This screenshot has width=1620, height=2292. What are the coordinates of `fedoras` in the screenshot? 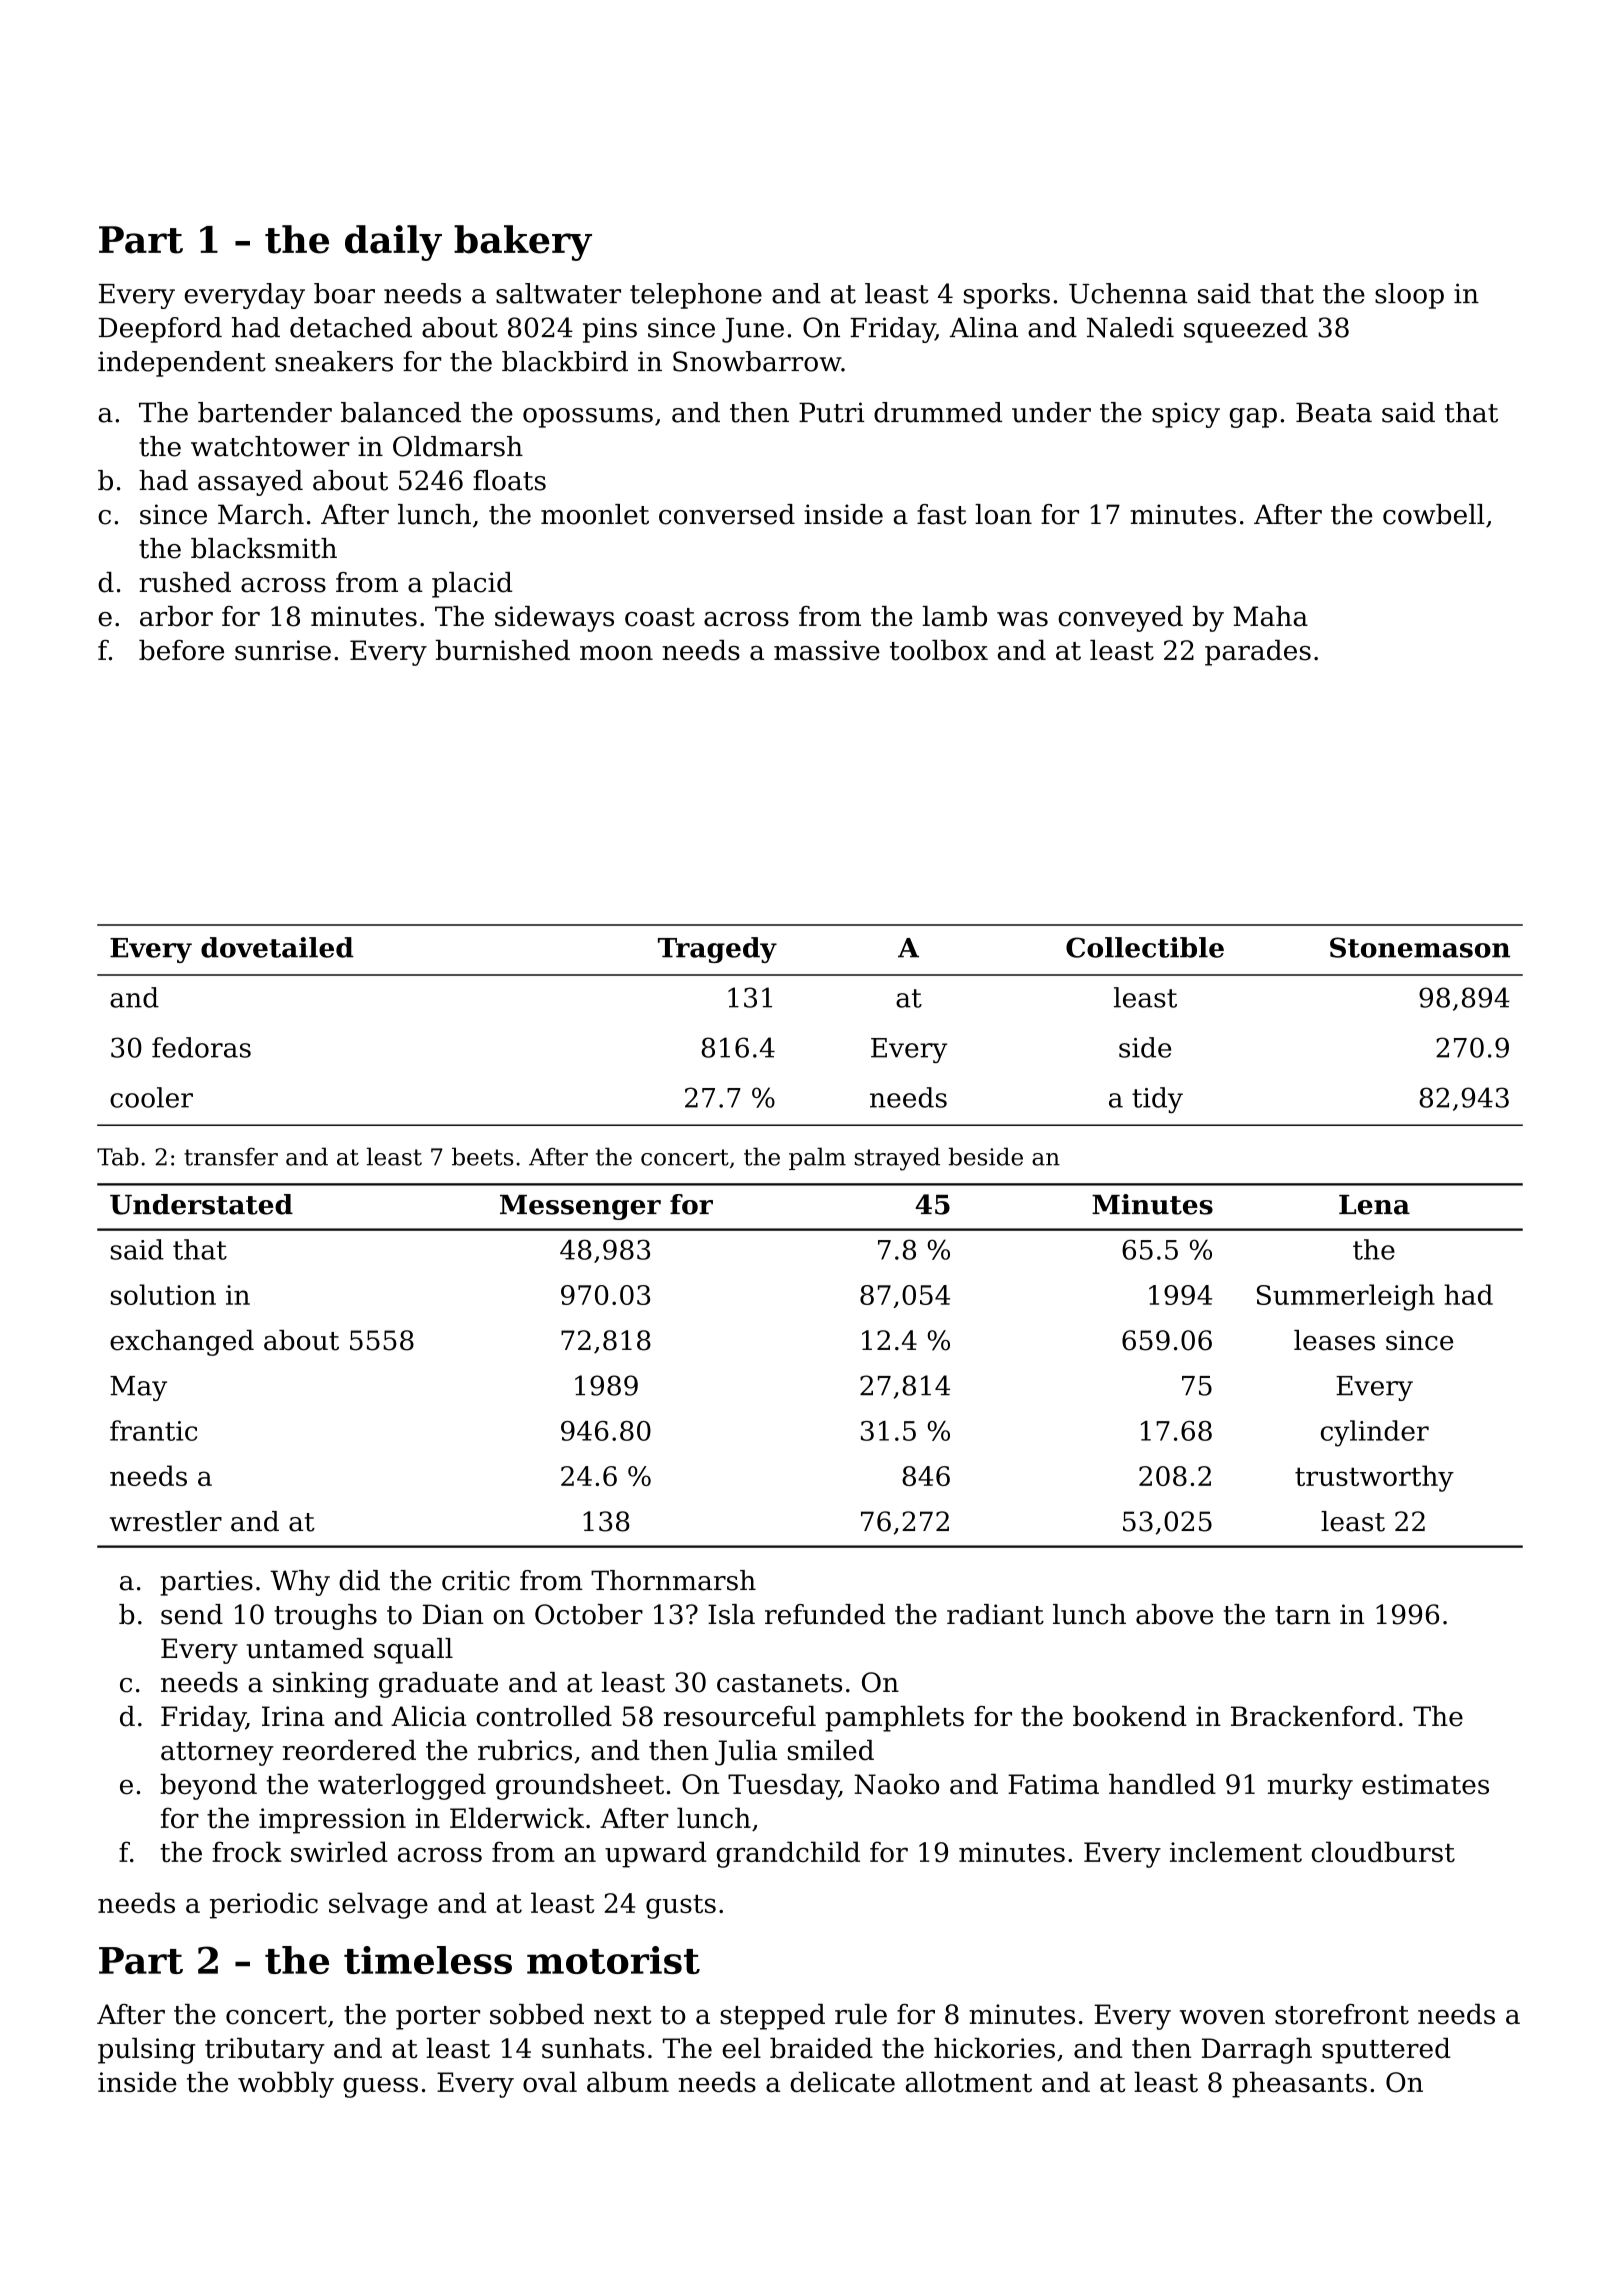 It's located at (201, 1047).
